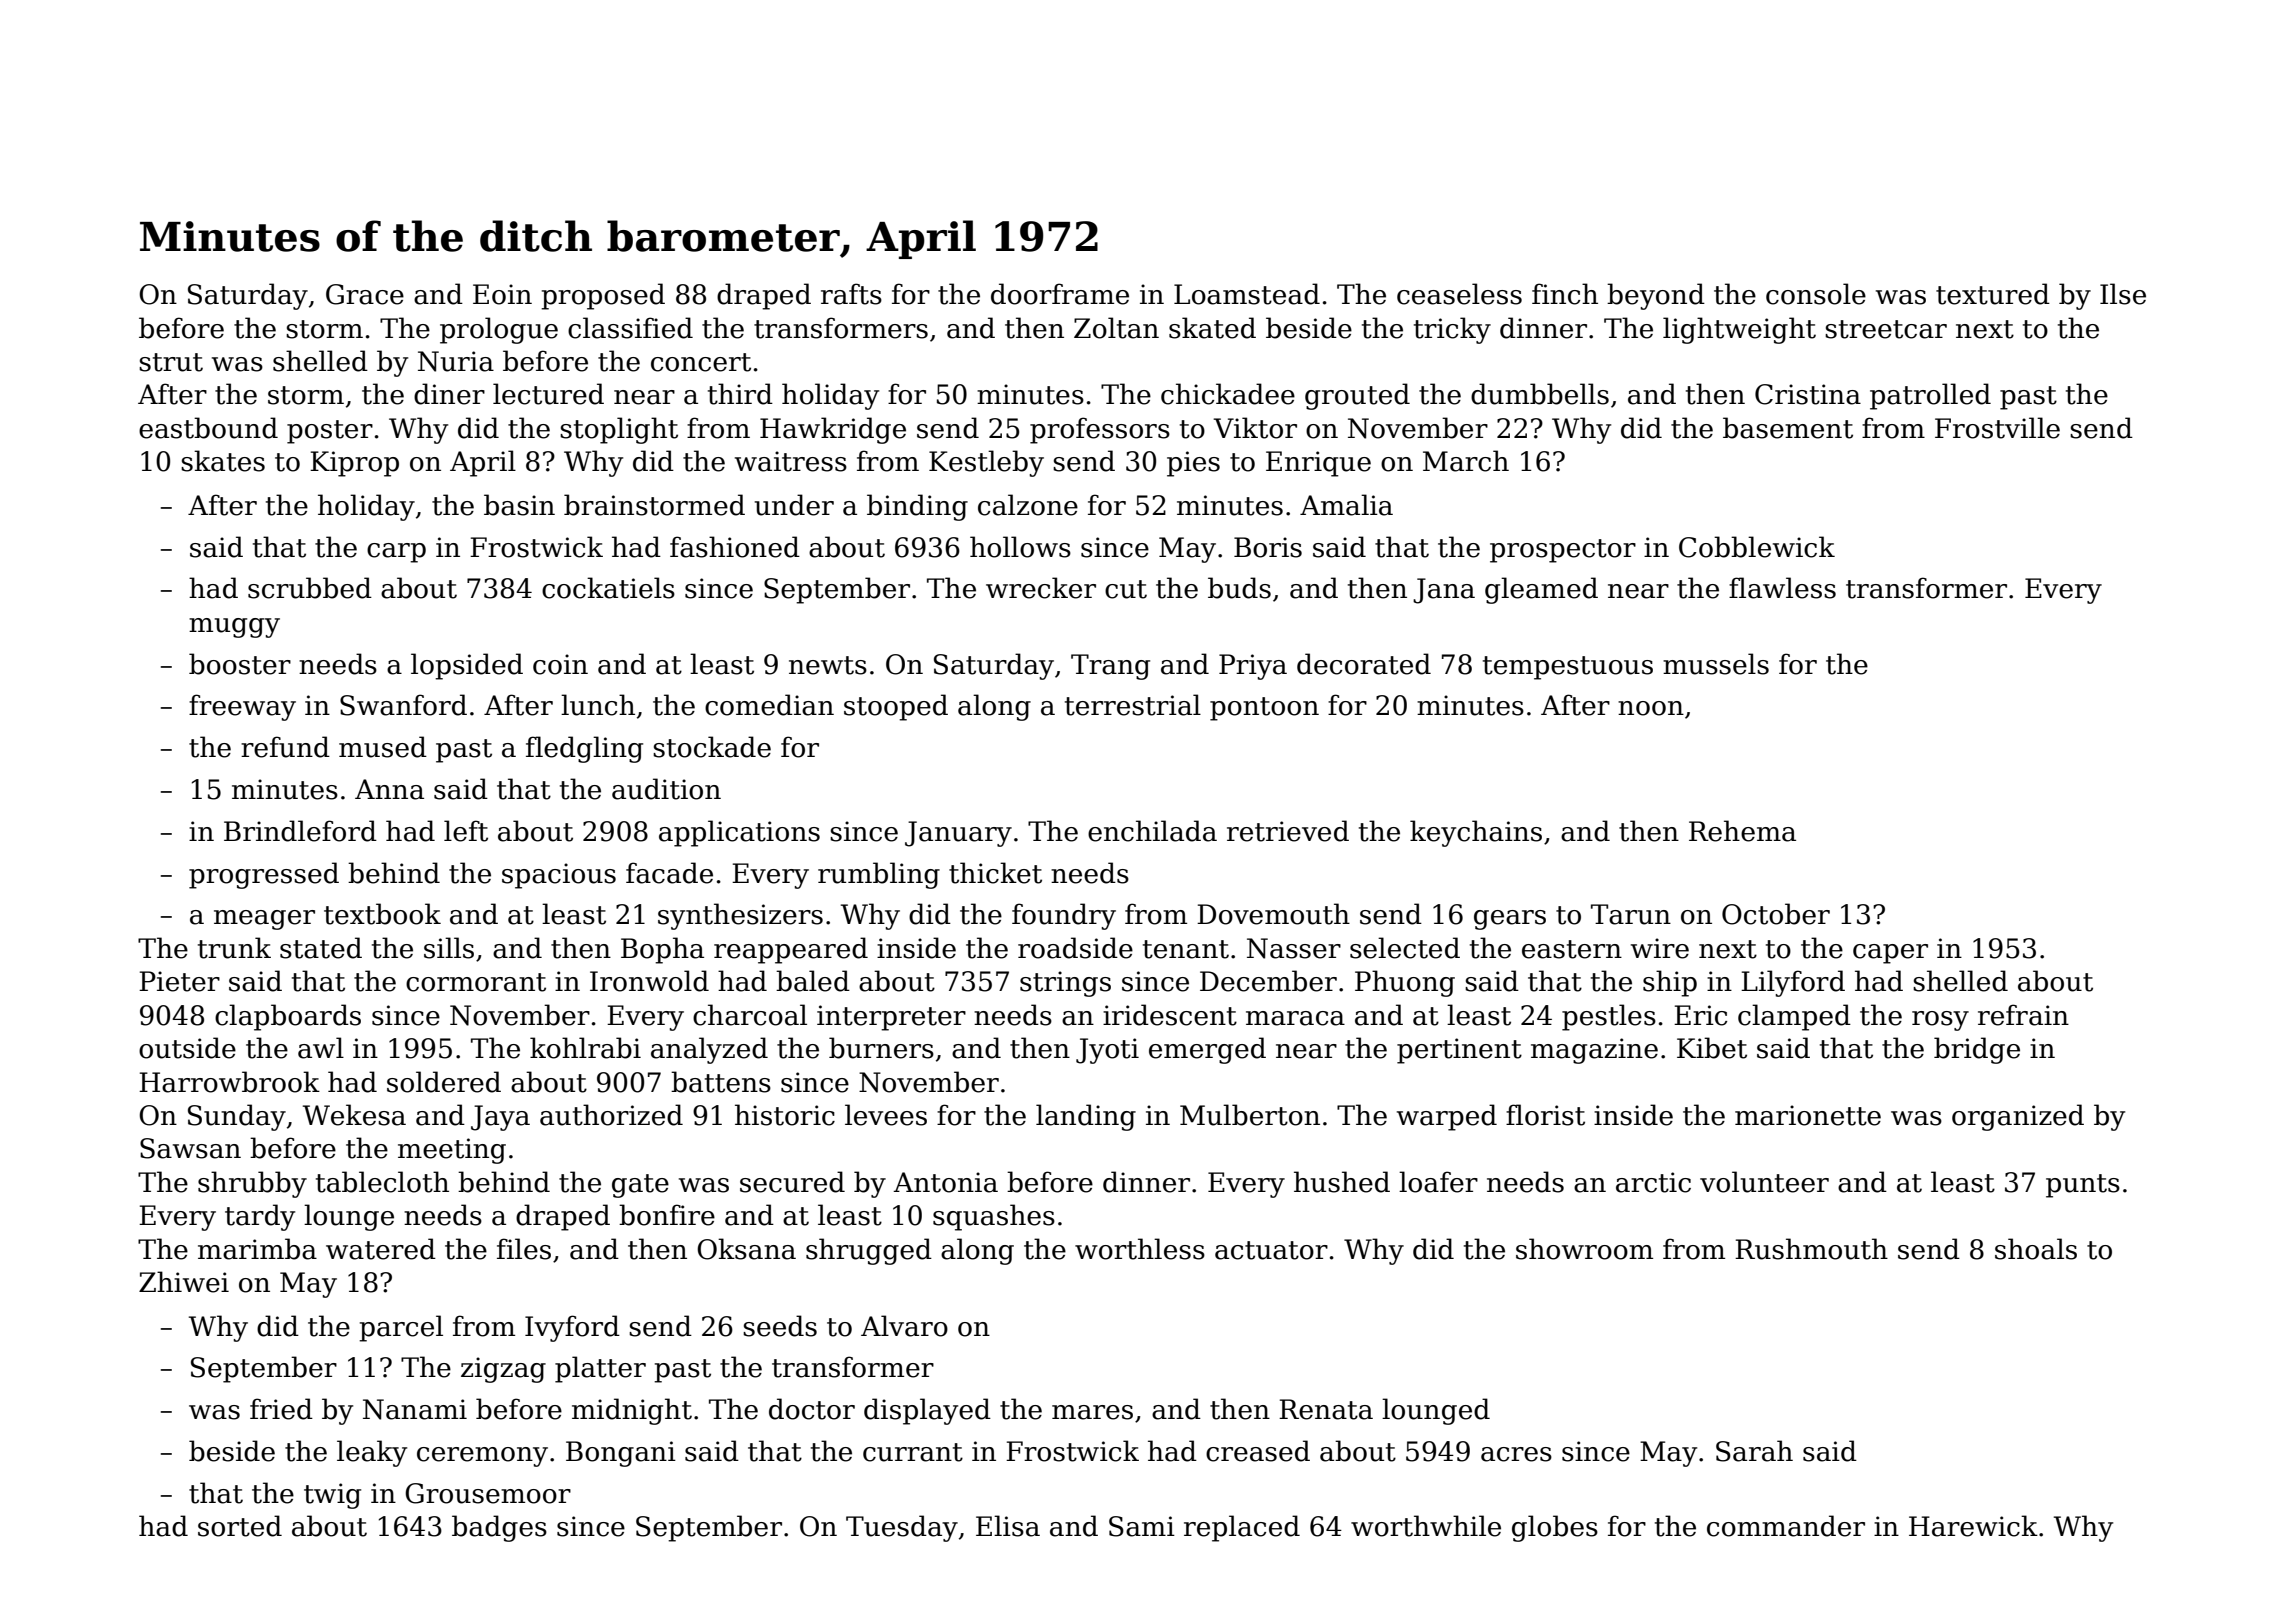  What do you see at coordinates (1247, 294) in the image?
I see `Loamstead` at bounding box center [1247, 294].
